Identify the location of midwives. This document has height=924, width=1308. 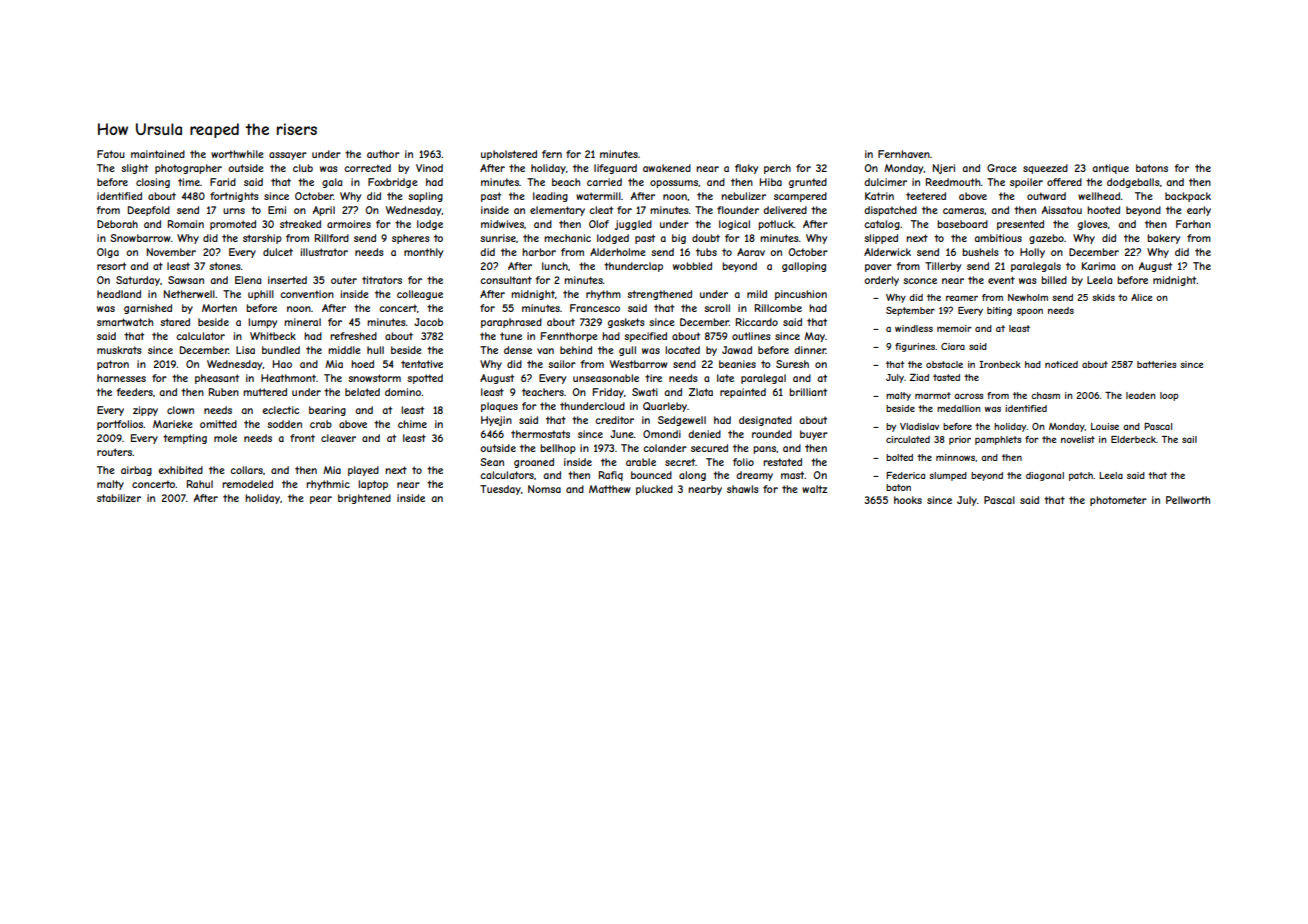
(502, 224).
